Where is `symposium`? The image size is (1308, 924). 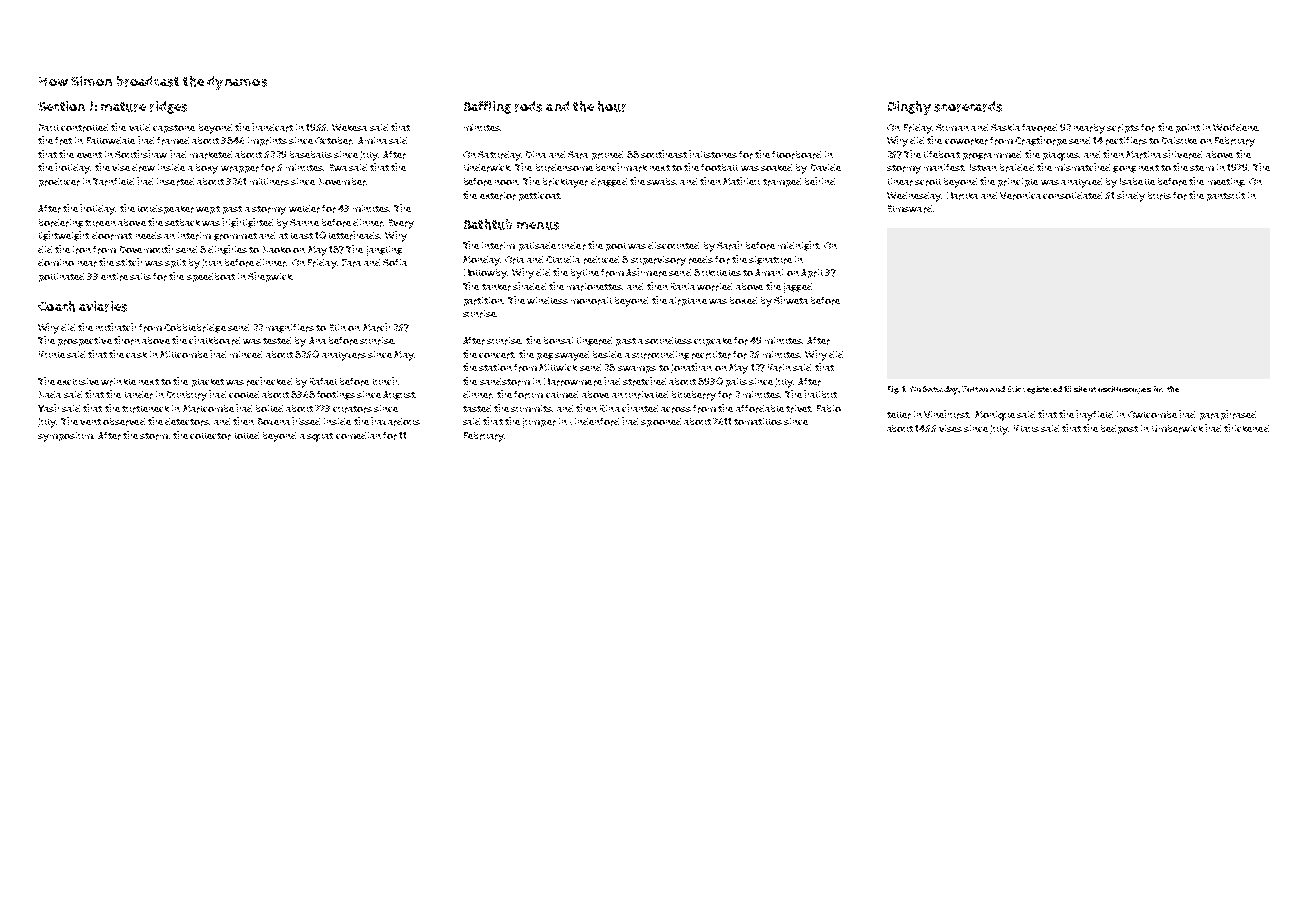 symposium is located at coordinates (65, 437).
